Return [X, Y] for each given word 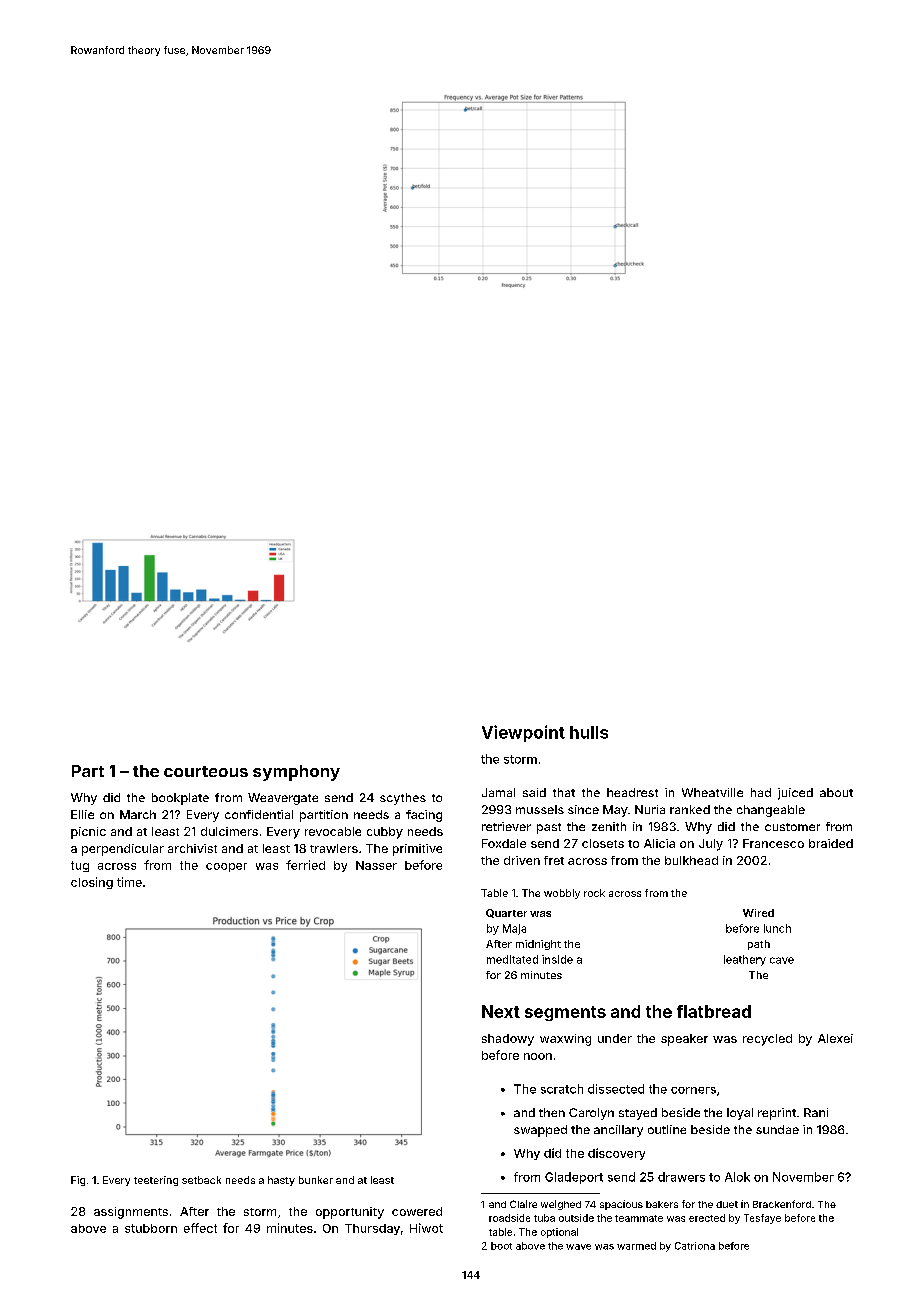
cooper [226, 867]
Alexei [835, 1038]
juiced [795, 794]
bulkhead [691, 860]
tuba [544, 1218]
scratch [562, 1089]
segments [565, 1013]
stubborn [151, 1228]
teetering [156, 1181]
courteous [206, 771]
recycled [767, 1040]
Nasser [376, 865]
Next [501, 1011]
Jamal [498, 792]
